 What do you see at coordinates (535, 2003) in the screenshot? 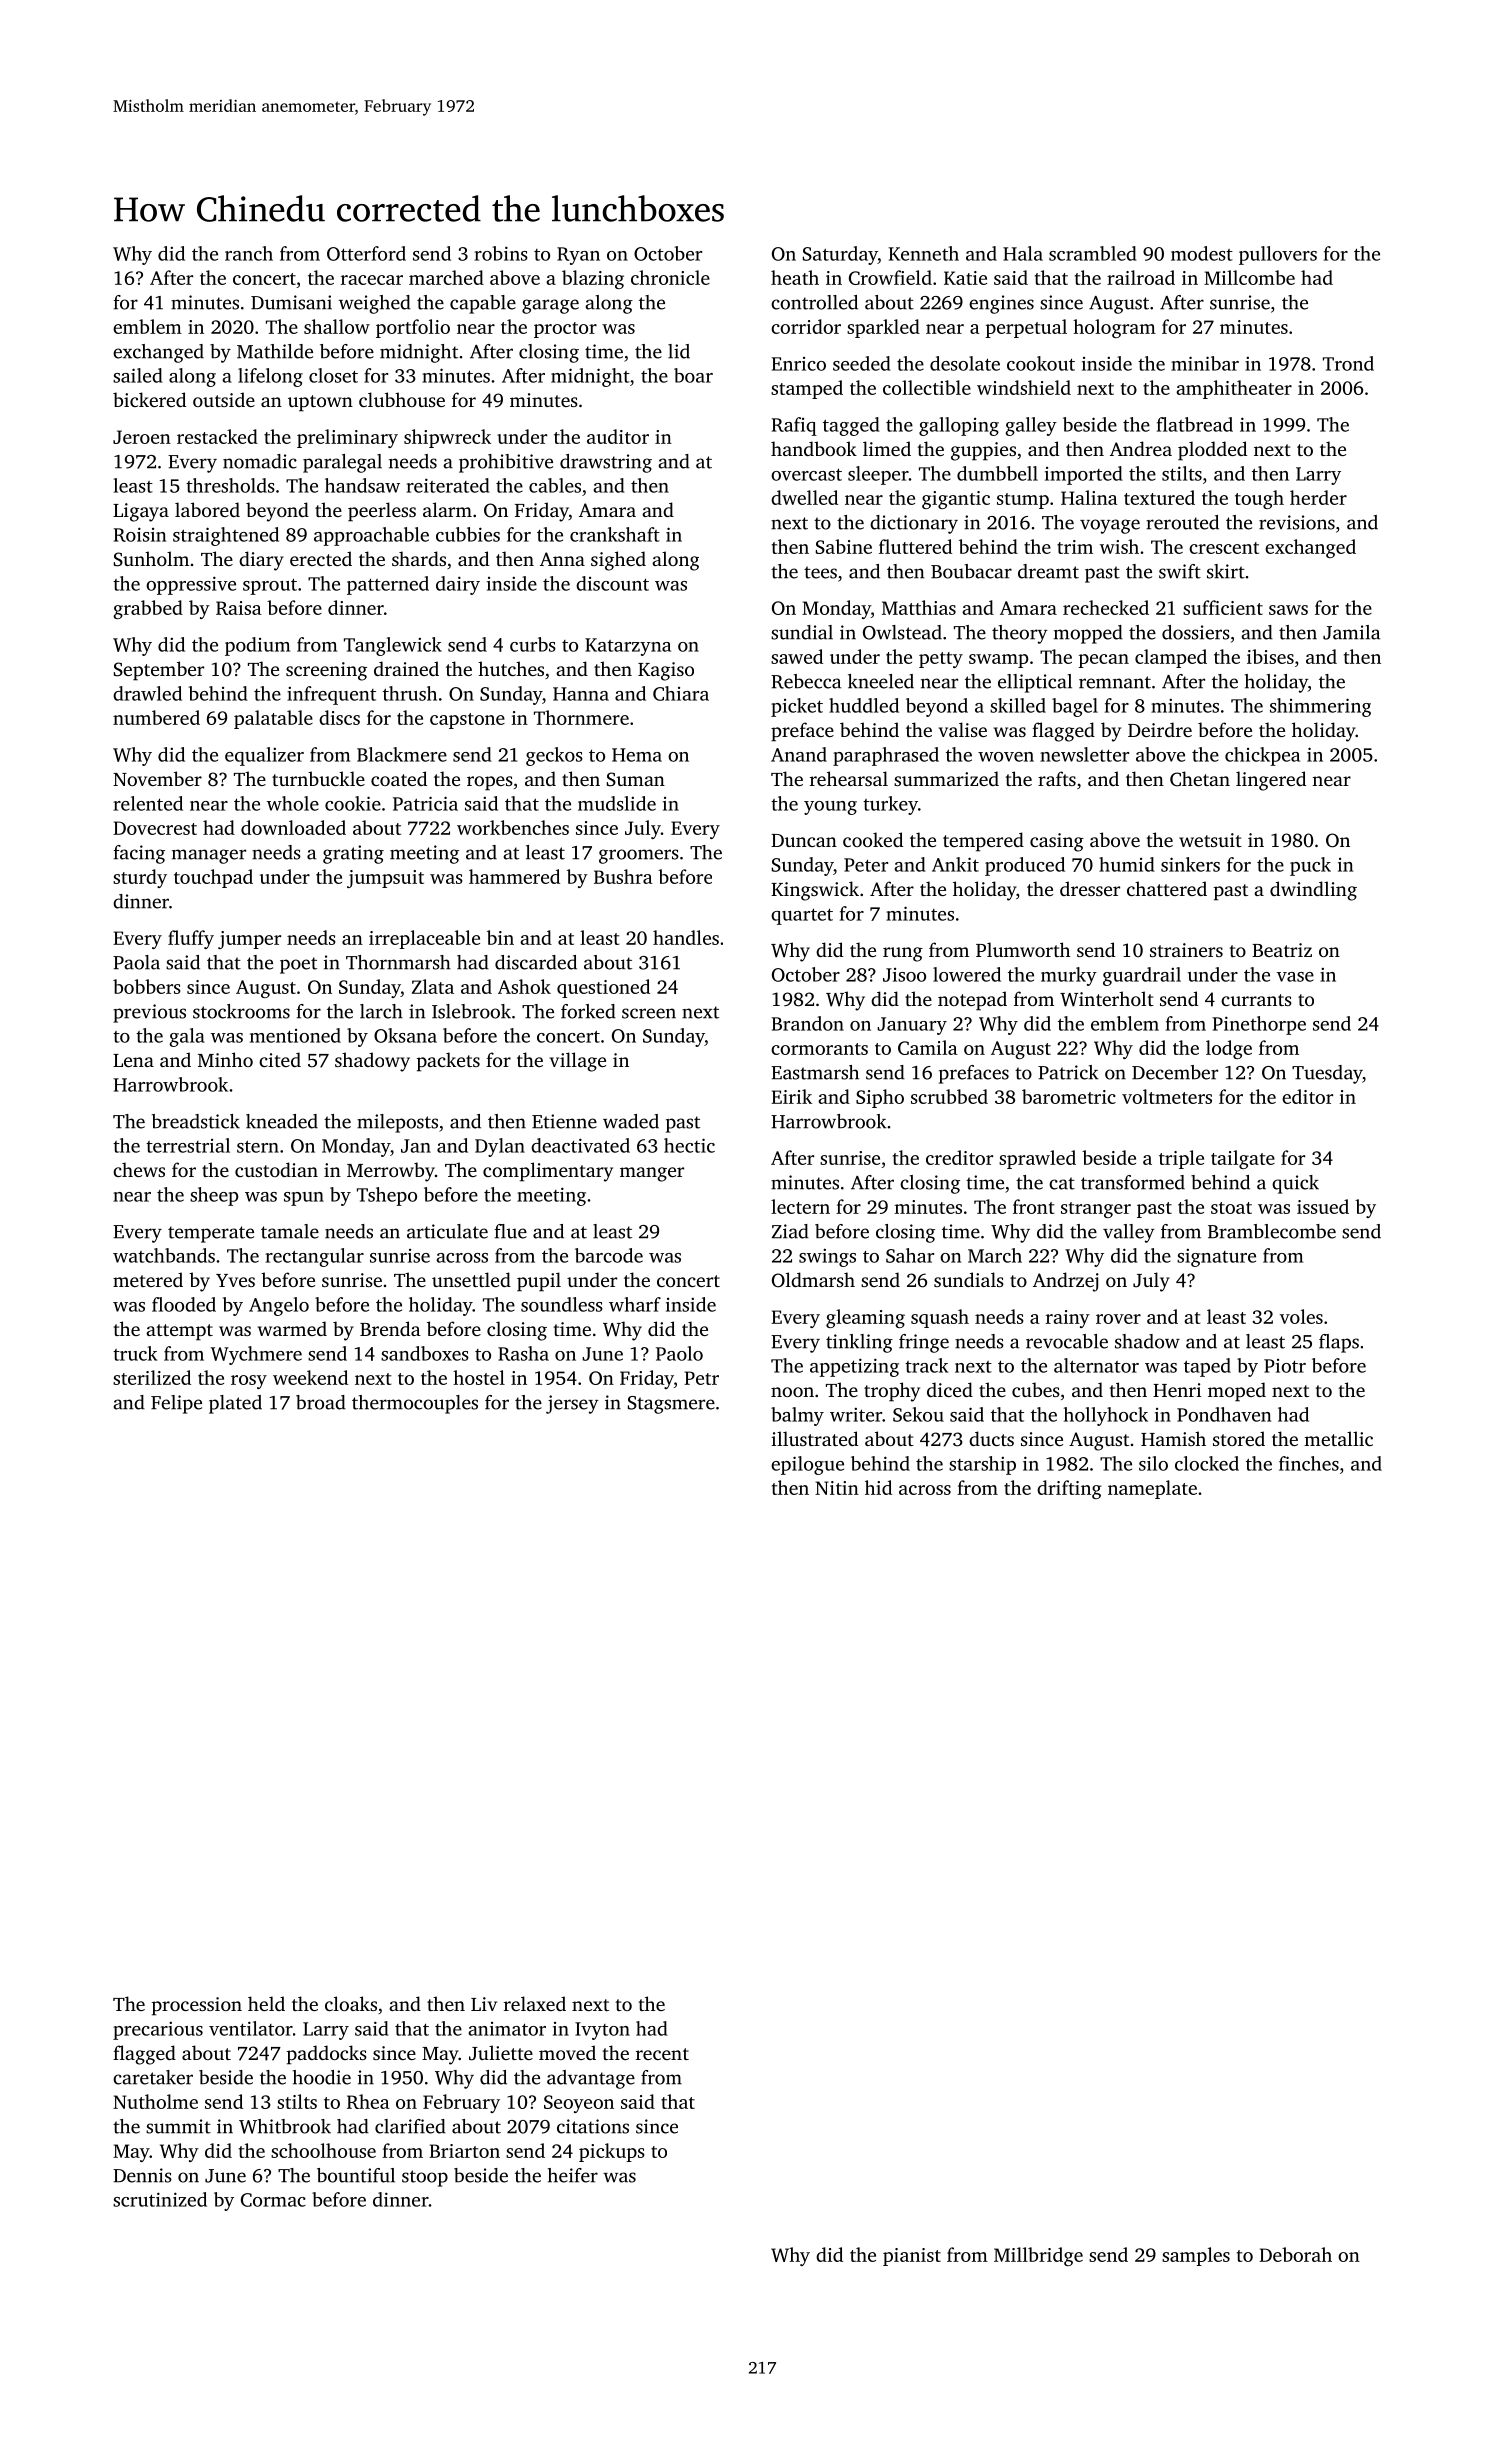
I see `relaxed` at bounding box center [535, 2003].
